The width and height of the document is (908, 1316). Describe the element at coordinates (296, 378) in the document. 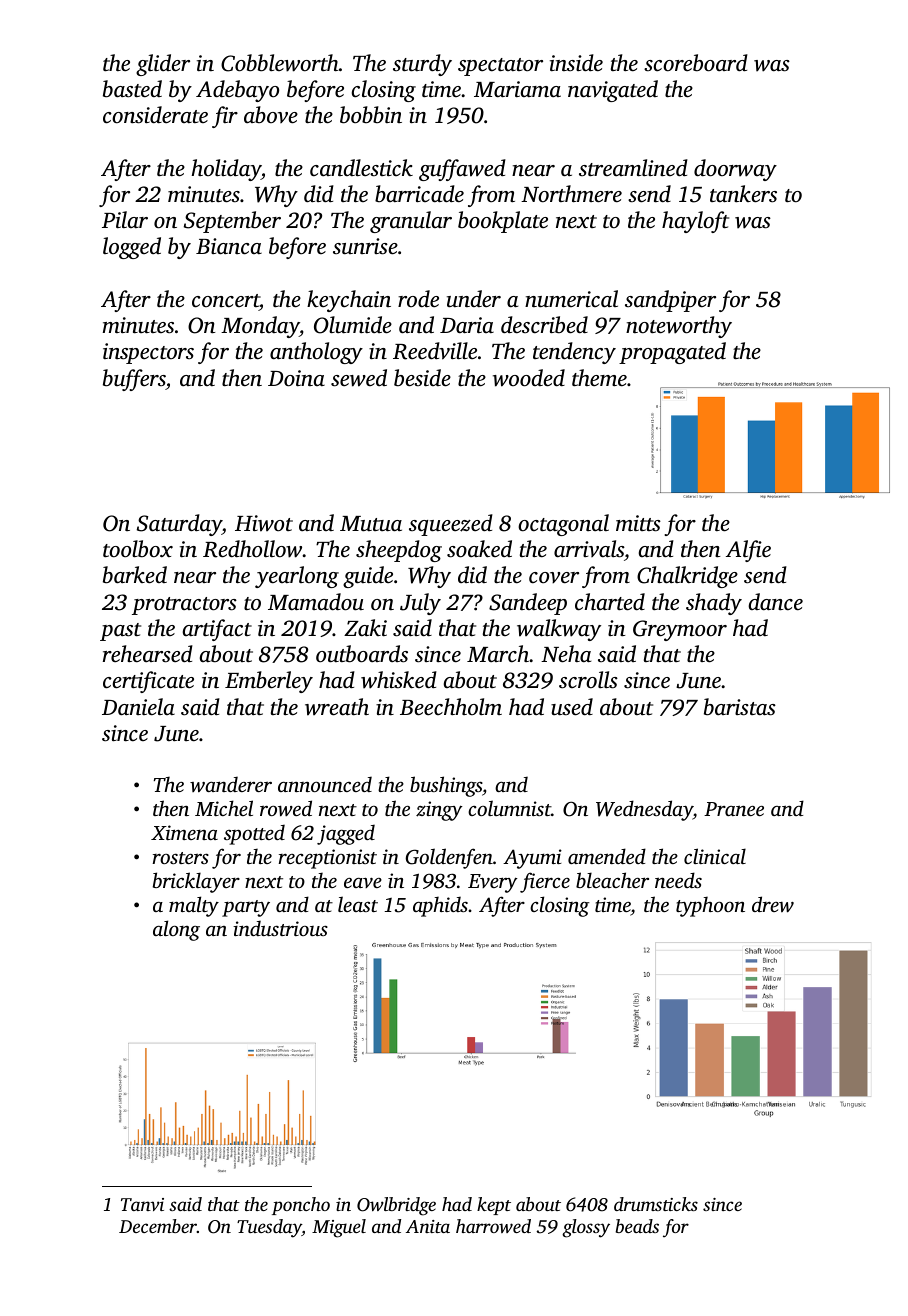

I see `Doina` at that location.
